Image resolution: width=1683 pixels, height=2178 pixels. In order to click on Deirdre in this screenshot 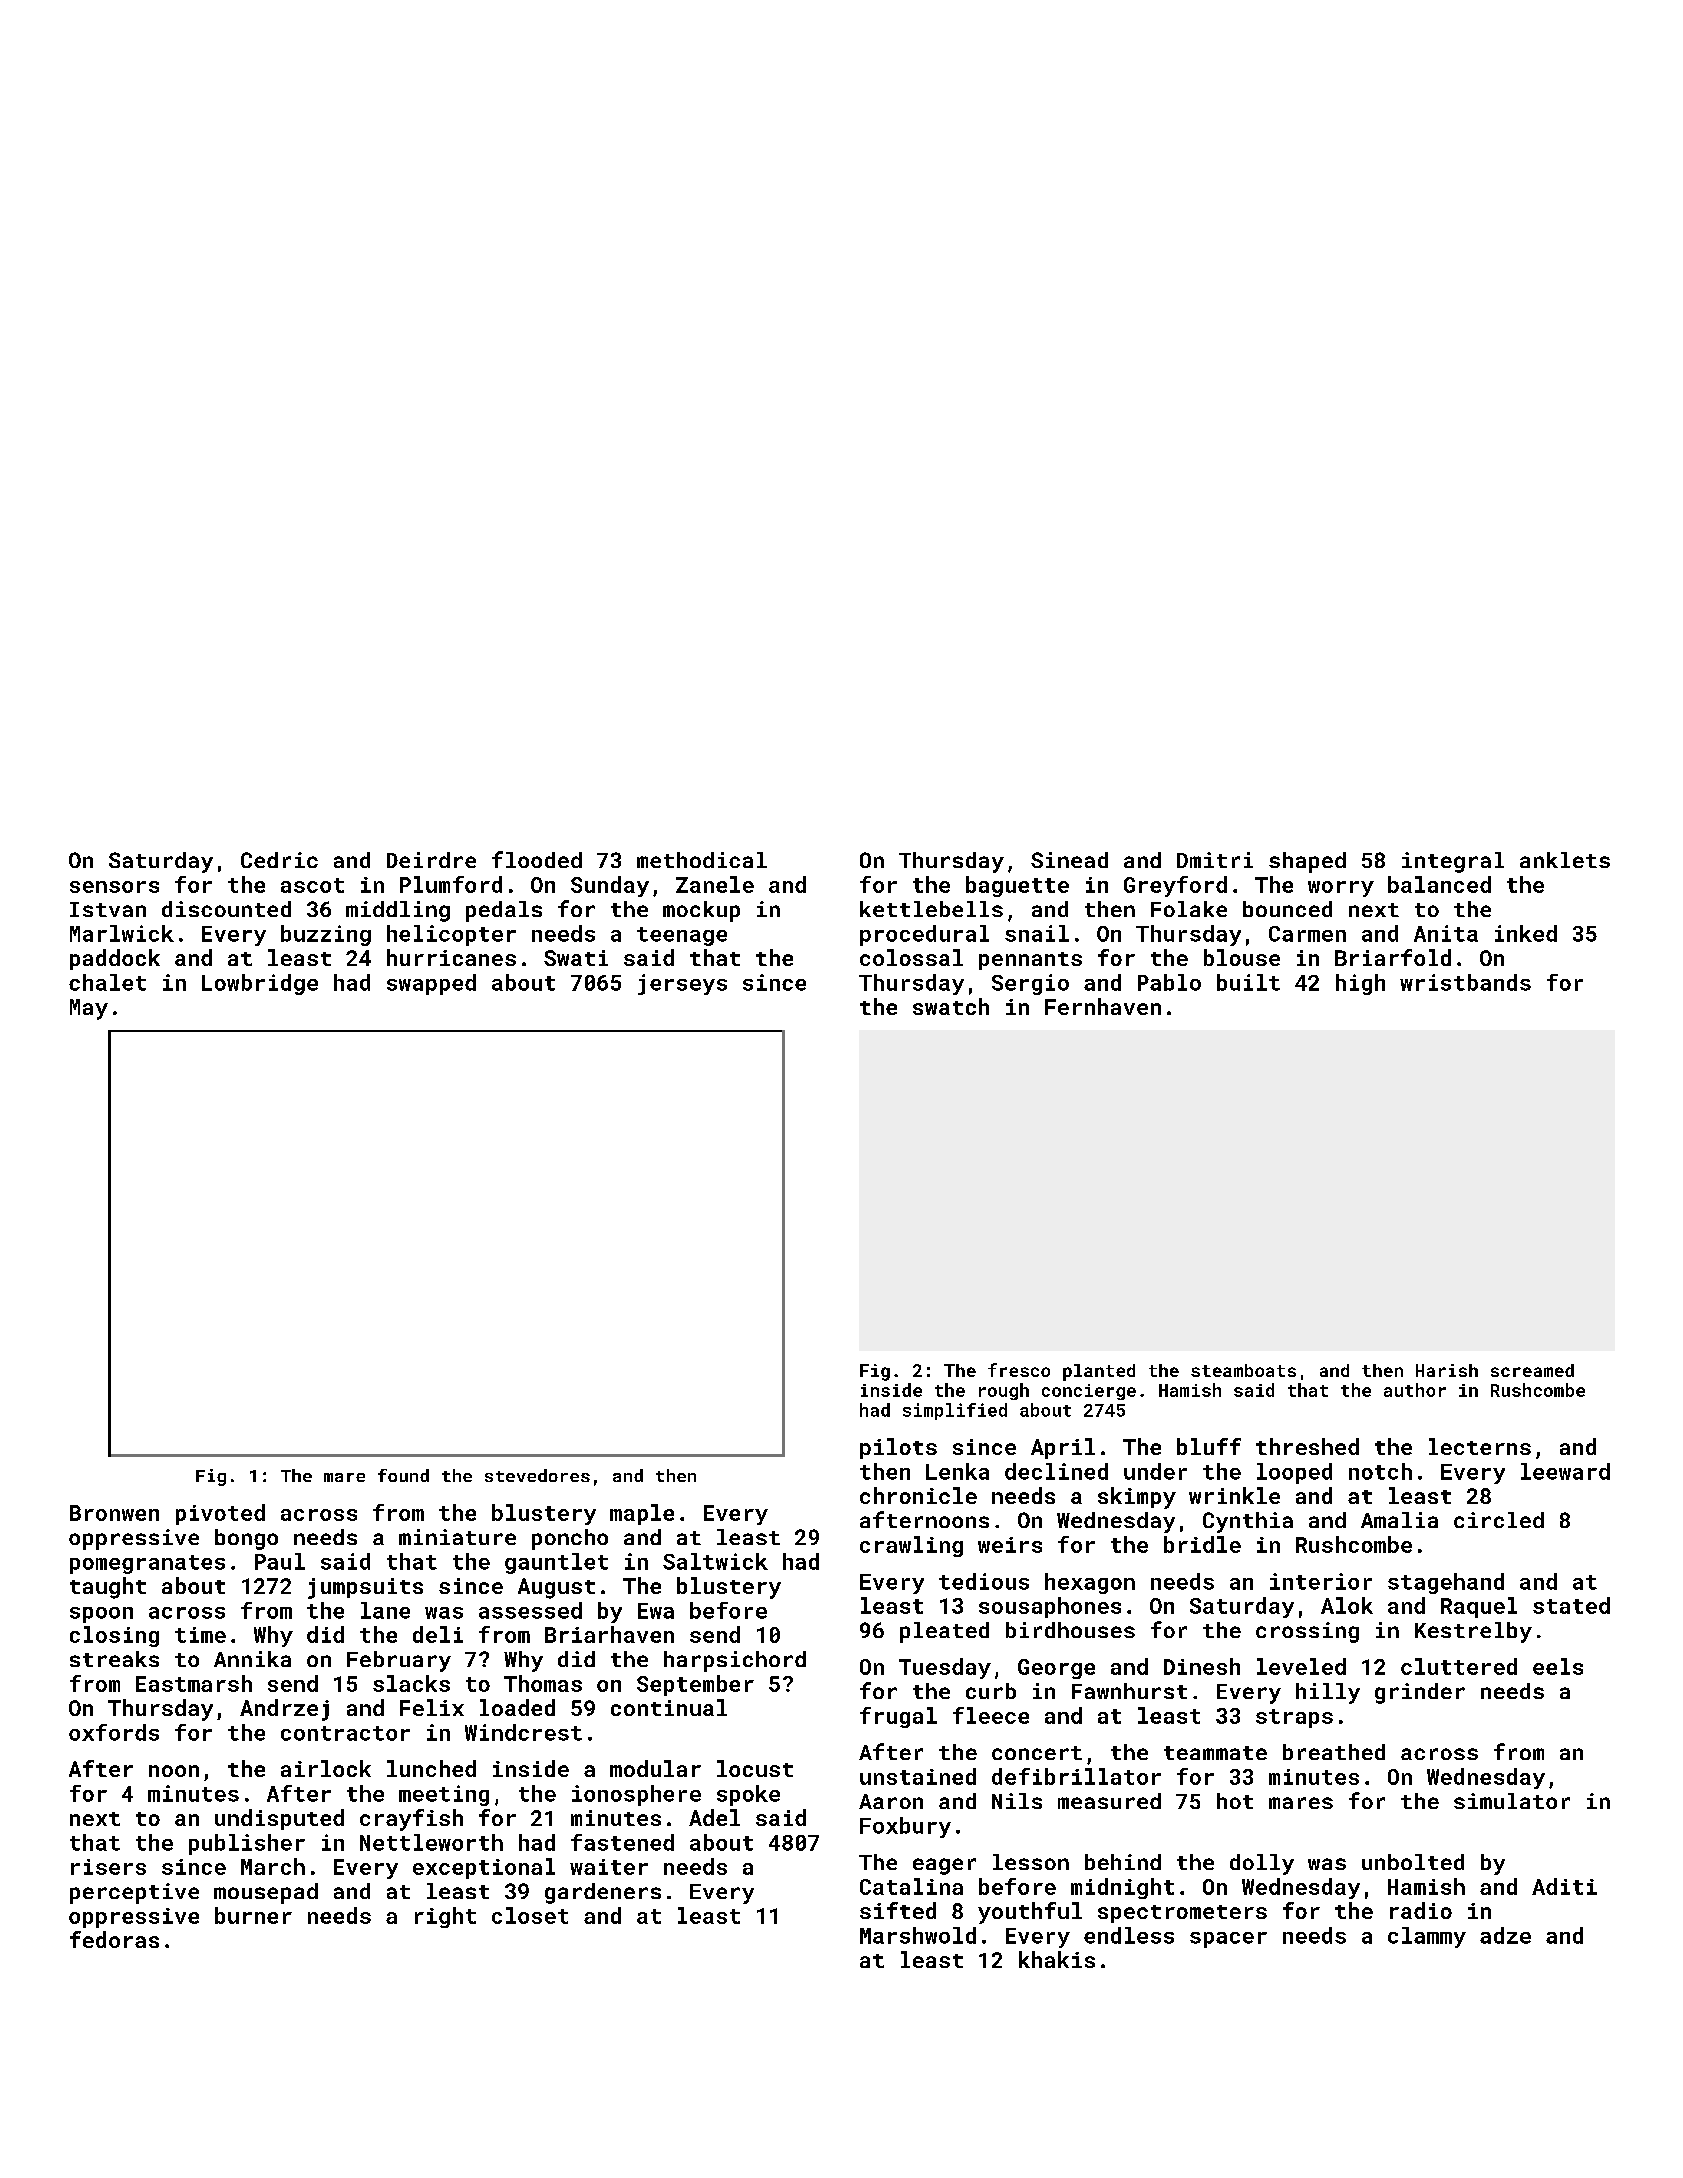, I will do `click(431, 860)`.
